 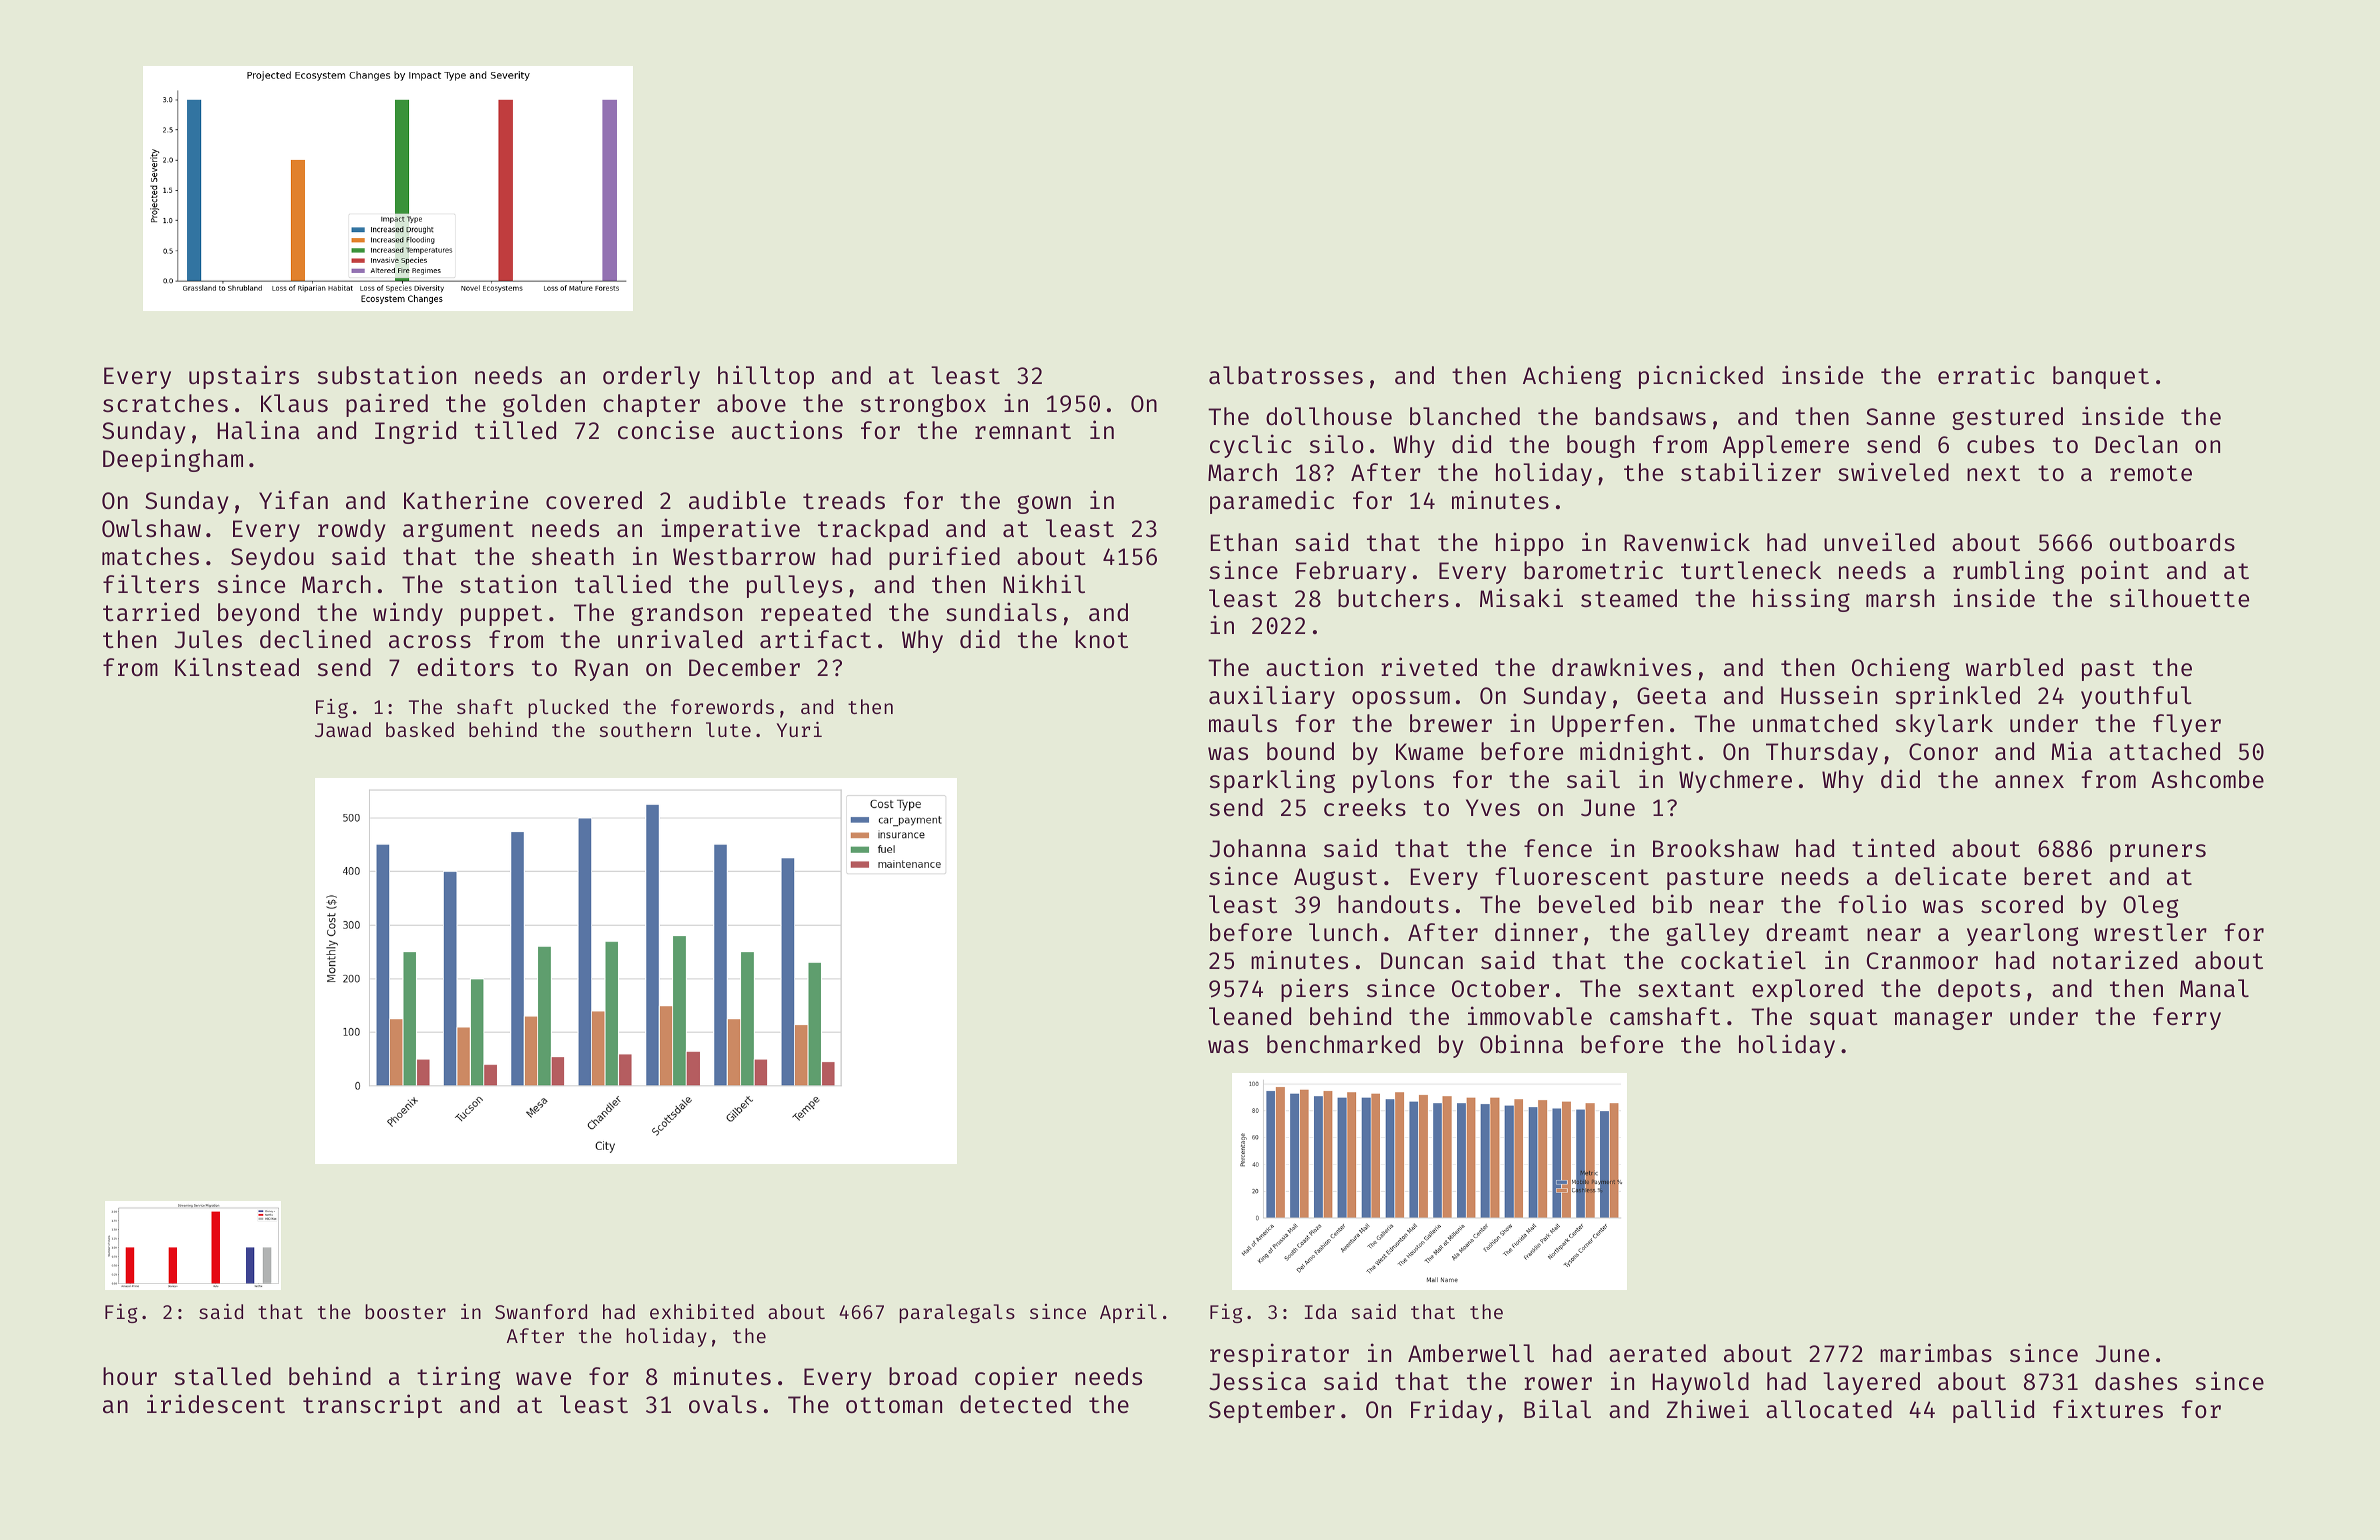 I want to click on Jessica, so click(x=1257, y=1380).
